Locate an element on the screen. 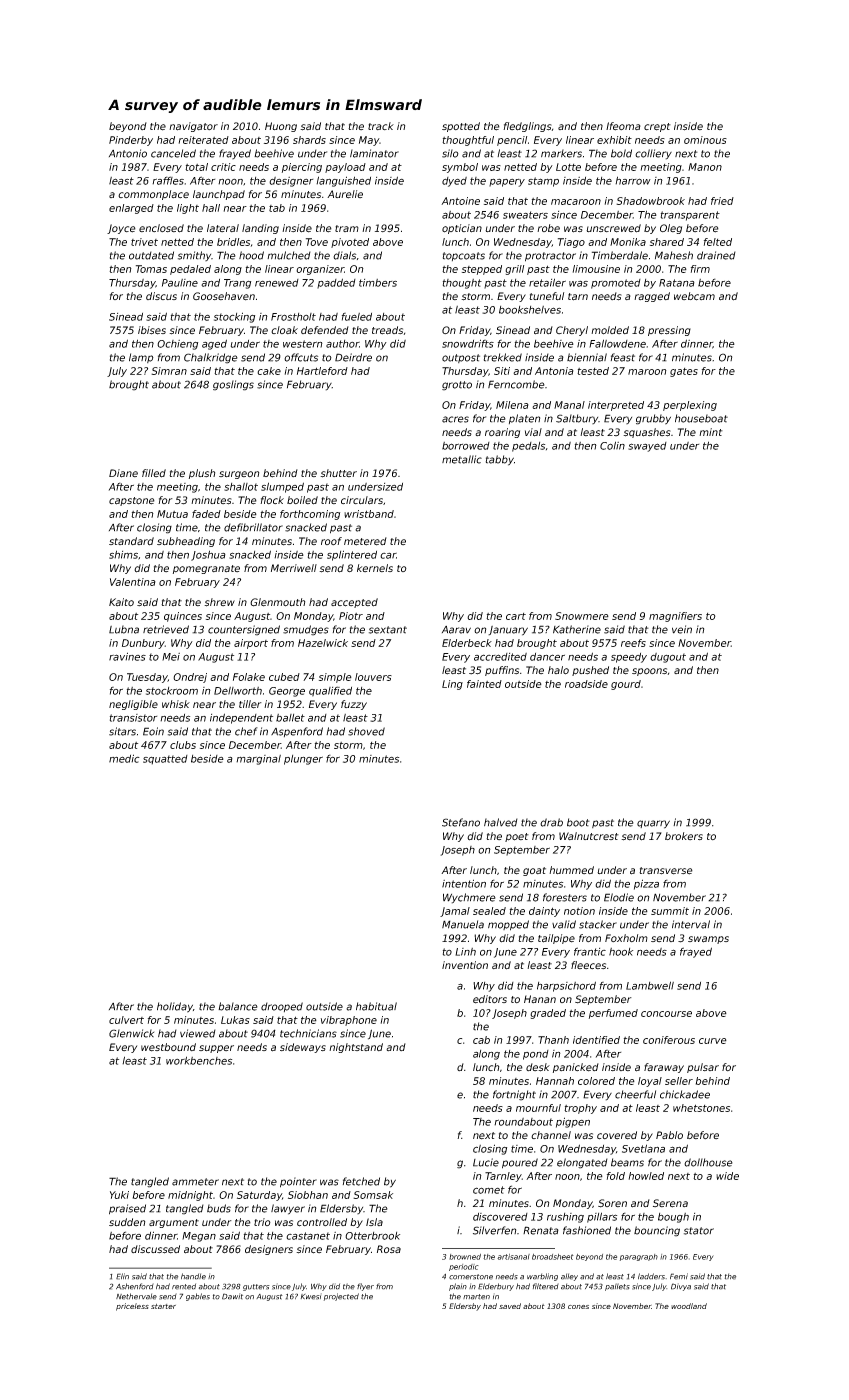 The image size is (849, 1400). holiday is located at coordinates (175, 1007).
